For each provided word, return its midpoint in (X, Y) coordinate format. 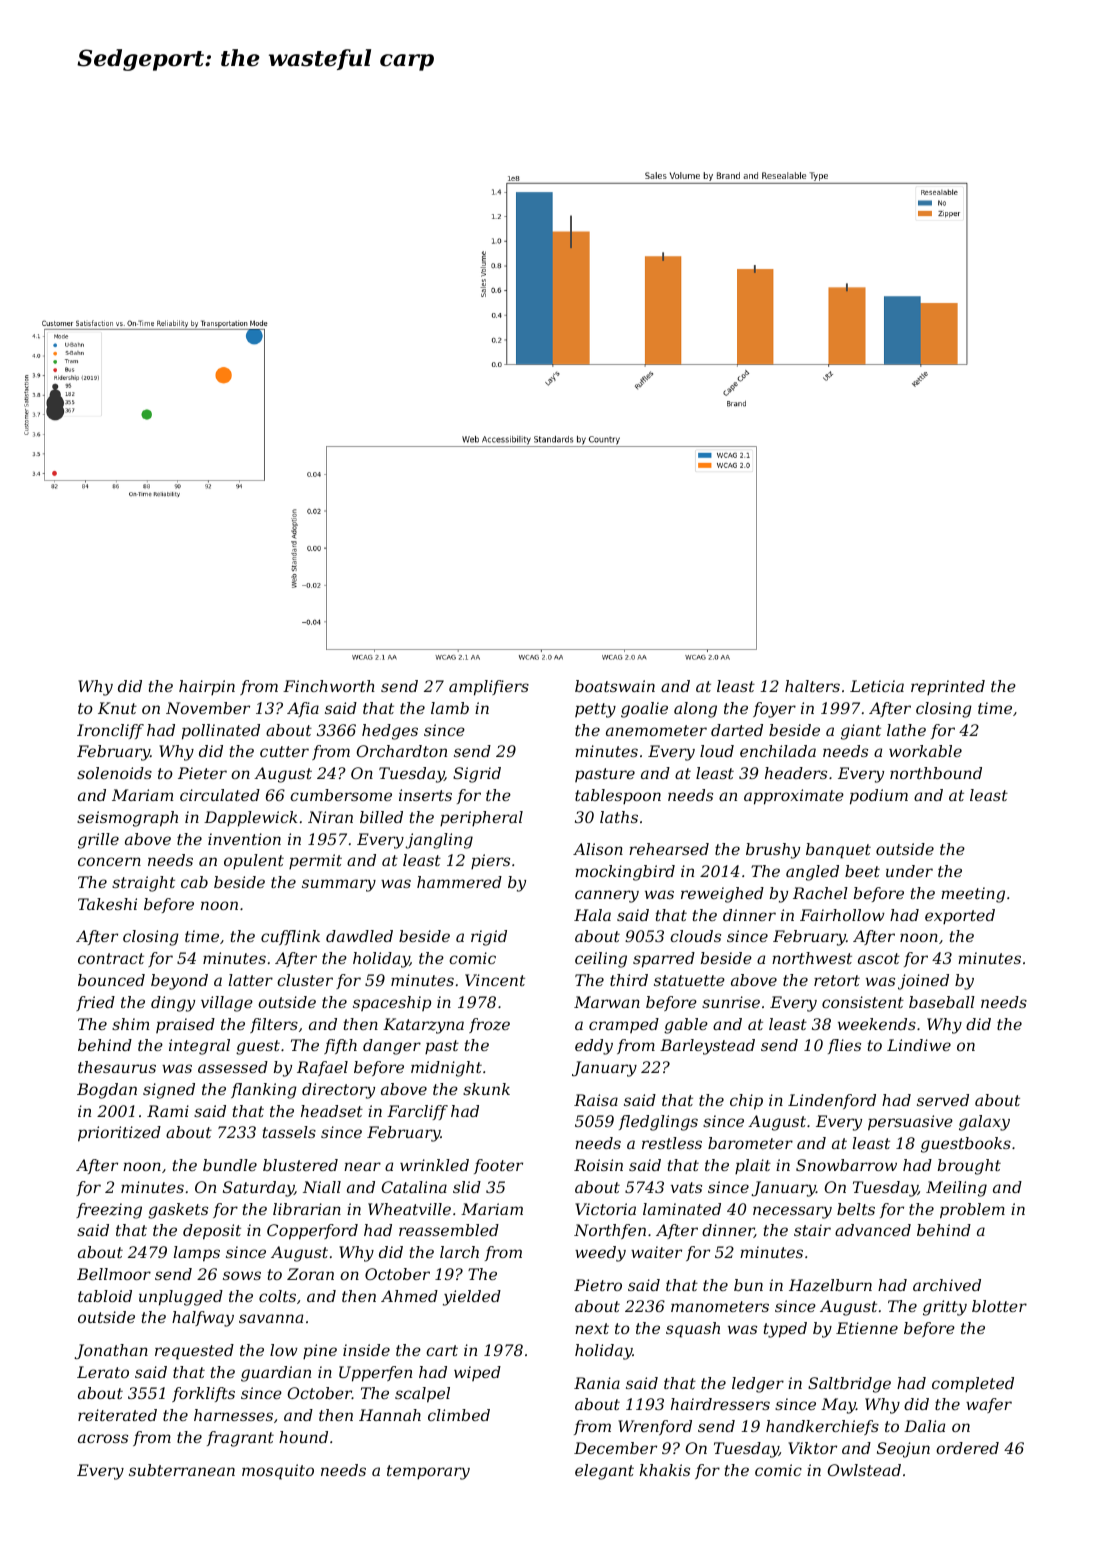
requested (194, 1352)
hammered (459, 882)
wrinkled (434, 1165)
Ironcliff (110, 731)
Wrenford (655, 1427)
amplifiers (489, 688)
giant (861, 732)
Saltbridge (849, 1385)
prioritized (119, 1134)
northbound (936, 773)
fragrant (240, 1439)
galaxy (984, 1123)
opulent (254, 861)
